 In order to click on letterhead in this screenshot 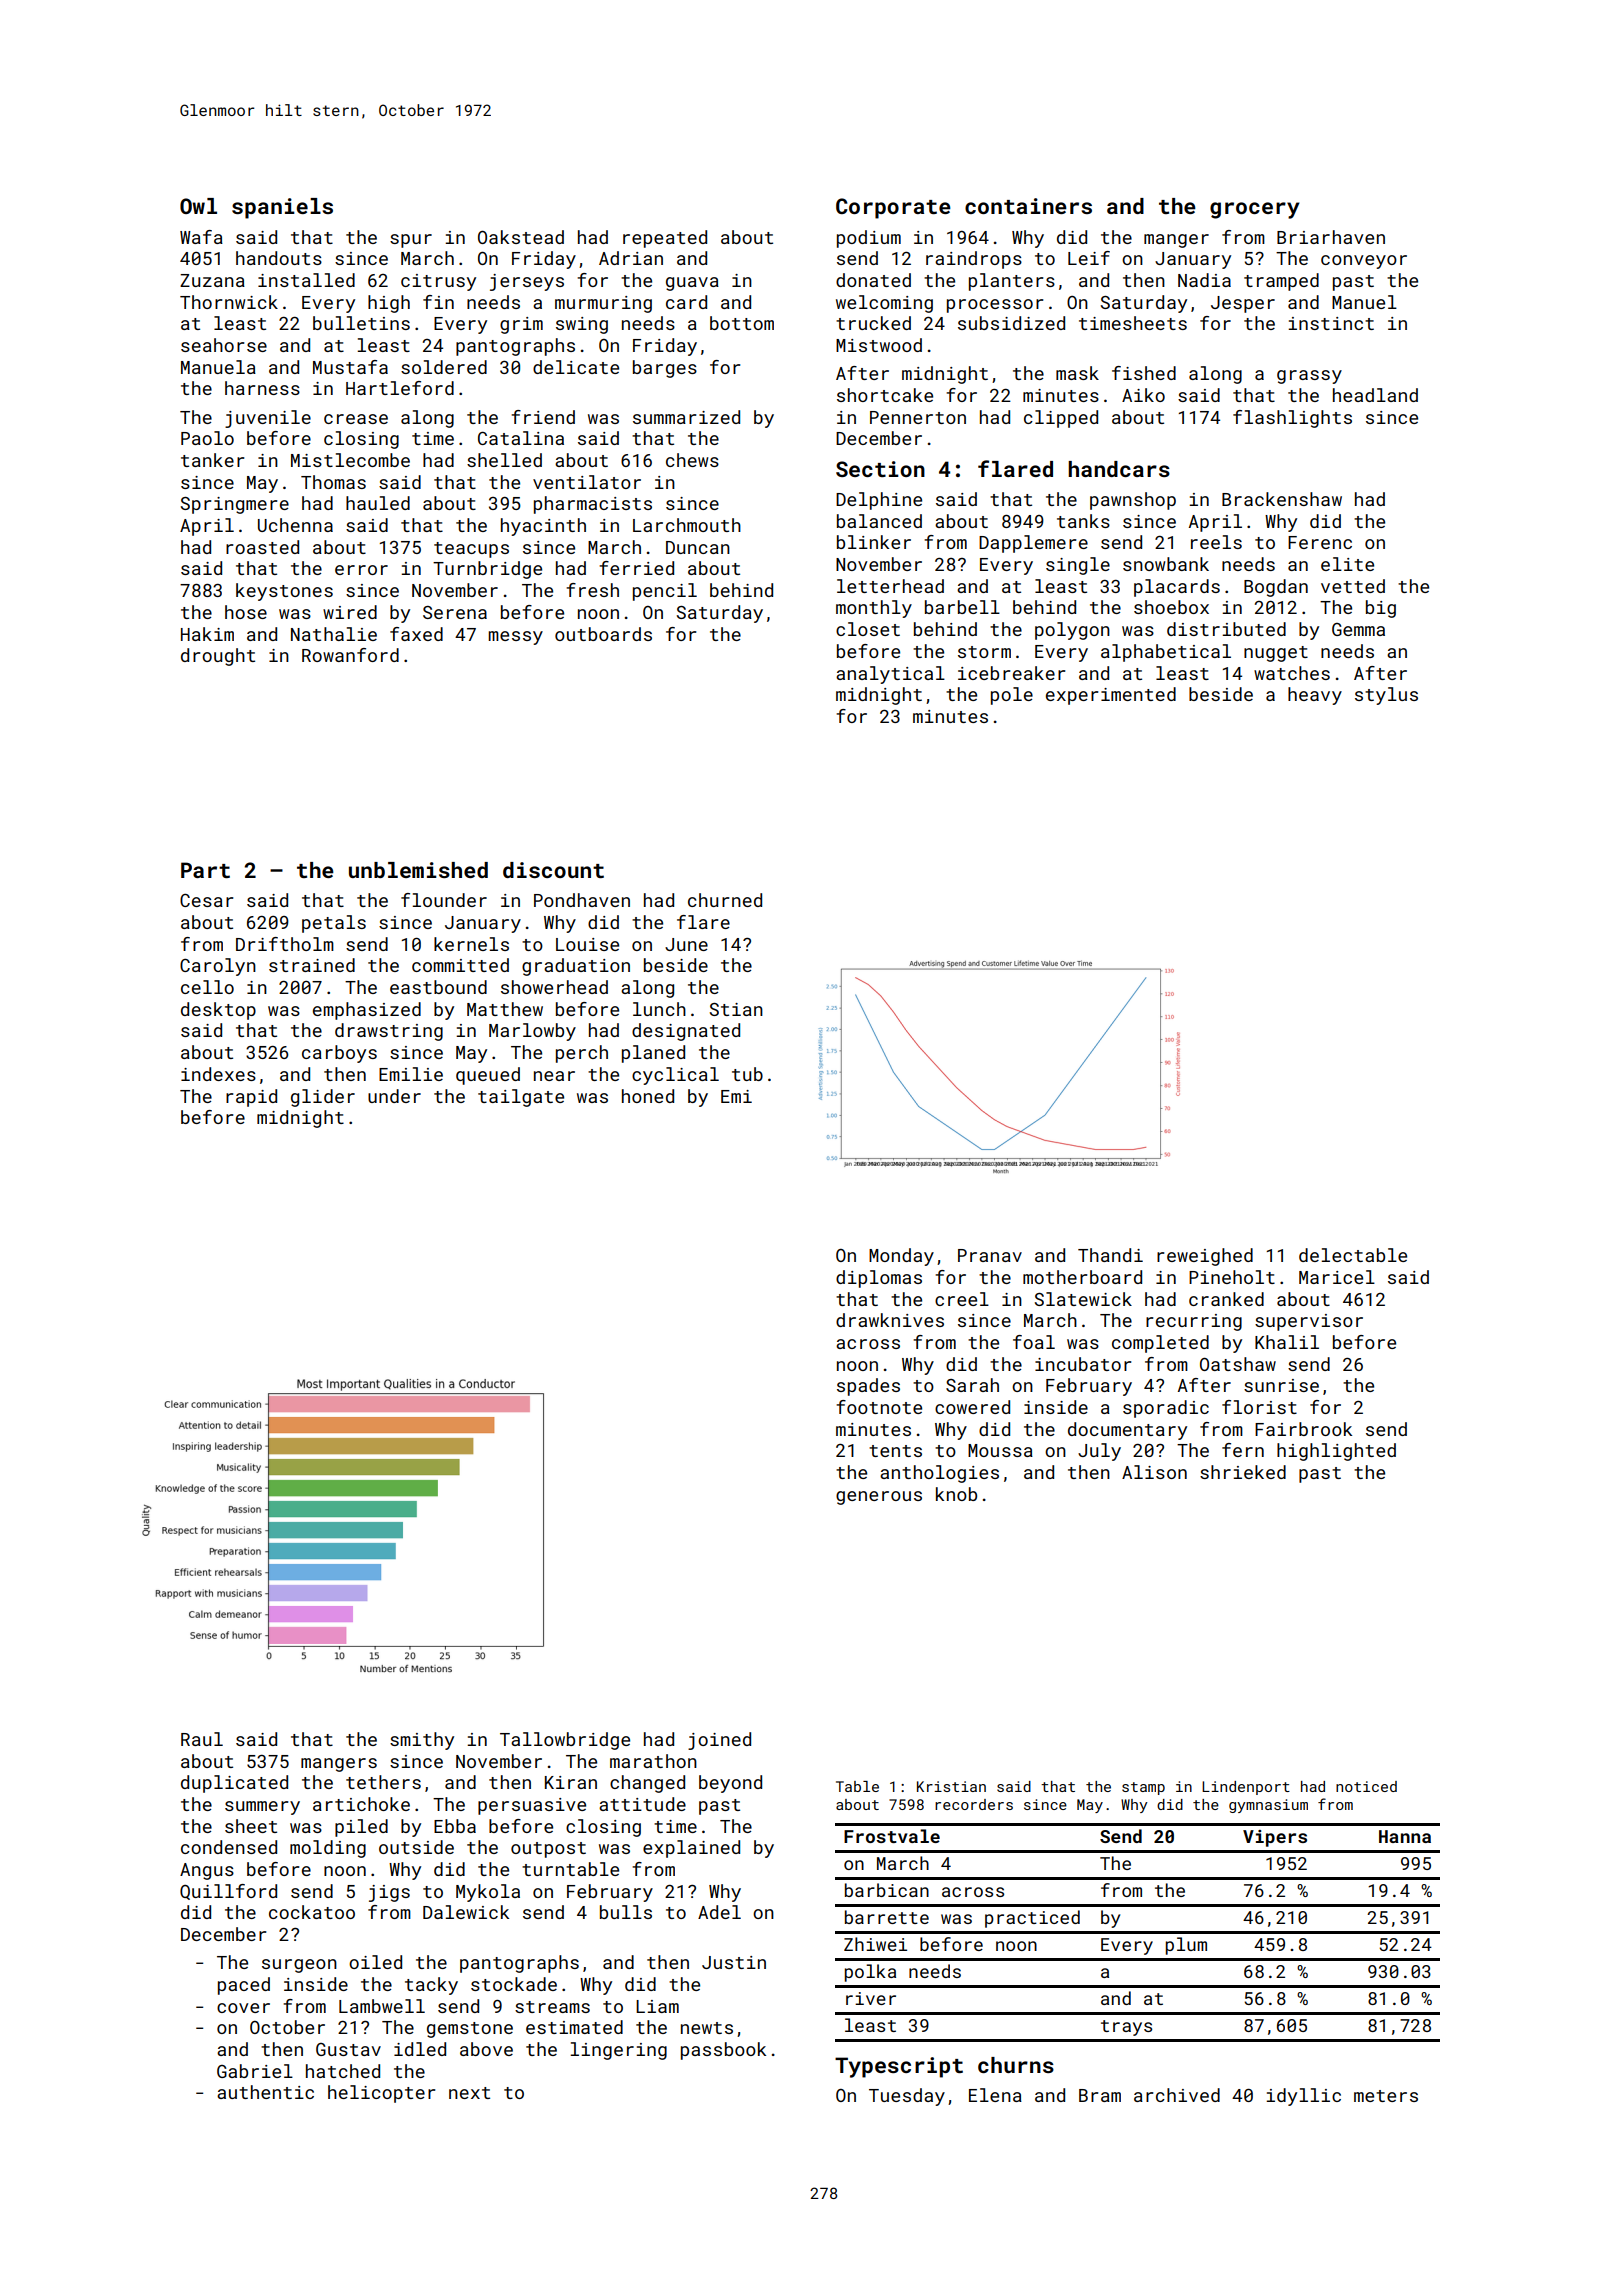, I will do `click(890, 586)`.
